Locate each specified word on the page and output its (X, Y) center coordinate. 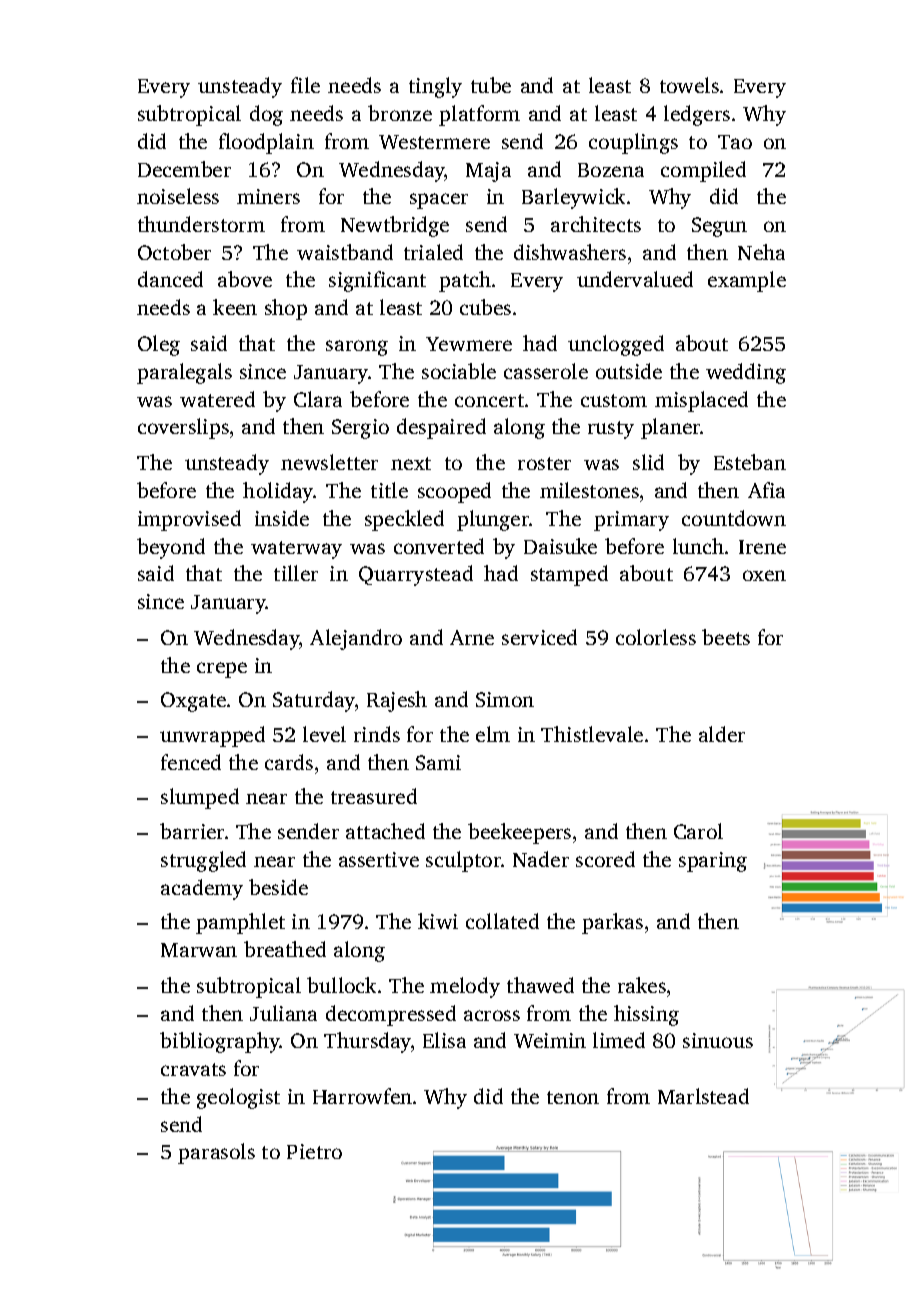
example (747, 281)
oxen (764, 575)
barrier (192, 831)
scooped (454, 492)
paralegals (184, 373)
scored (605, 859)
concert (489, 400)
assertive (379, 859)
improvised (189, 520)
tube (491, 85)
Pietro (314, 1151)
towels (689, 85)
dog (266, 115)
